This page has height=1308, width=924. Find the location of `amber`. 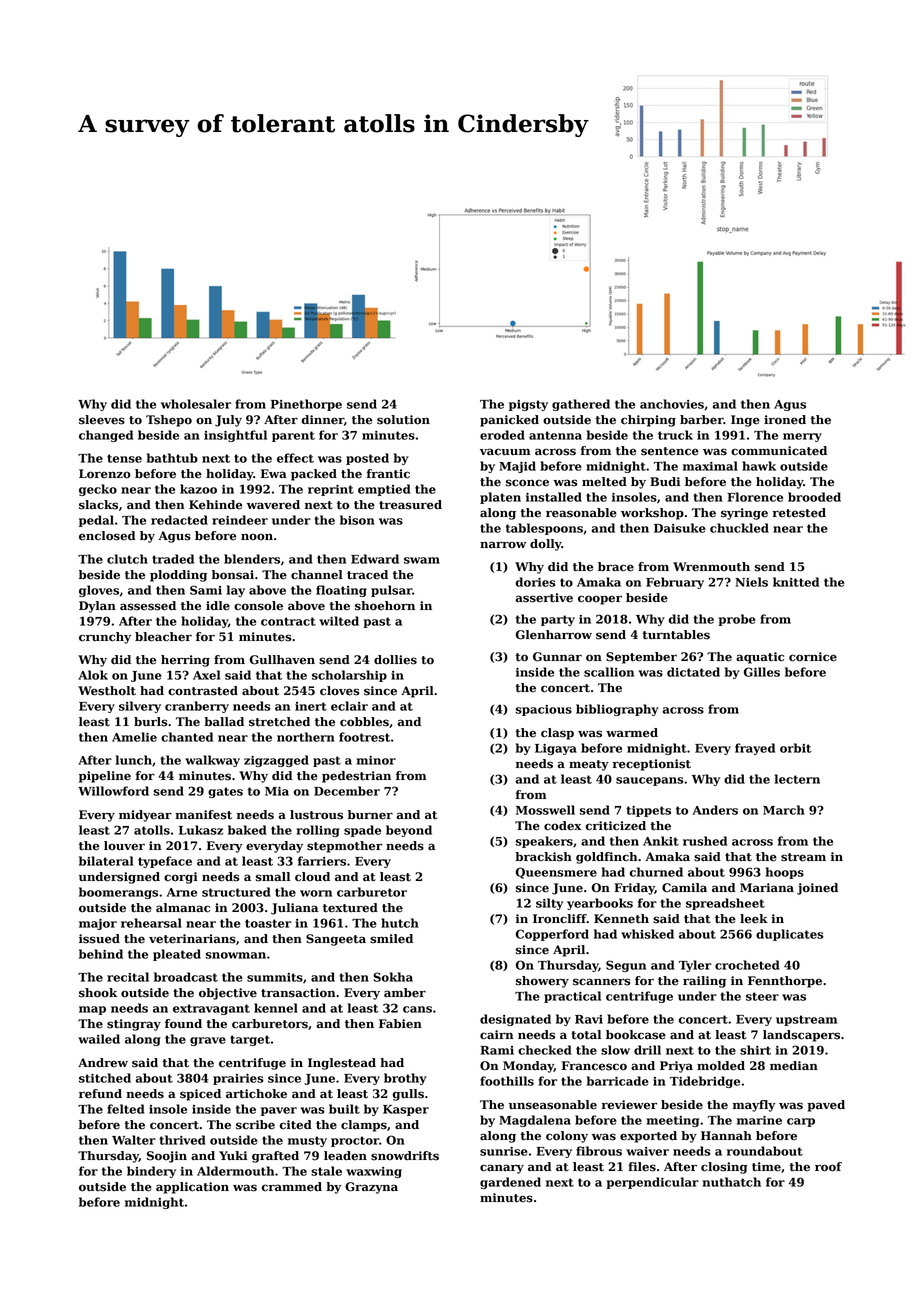

amber is located at coordinates (405, 993).
